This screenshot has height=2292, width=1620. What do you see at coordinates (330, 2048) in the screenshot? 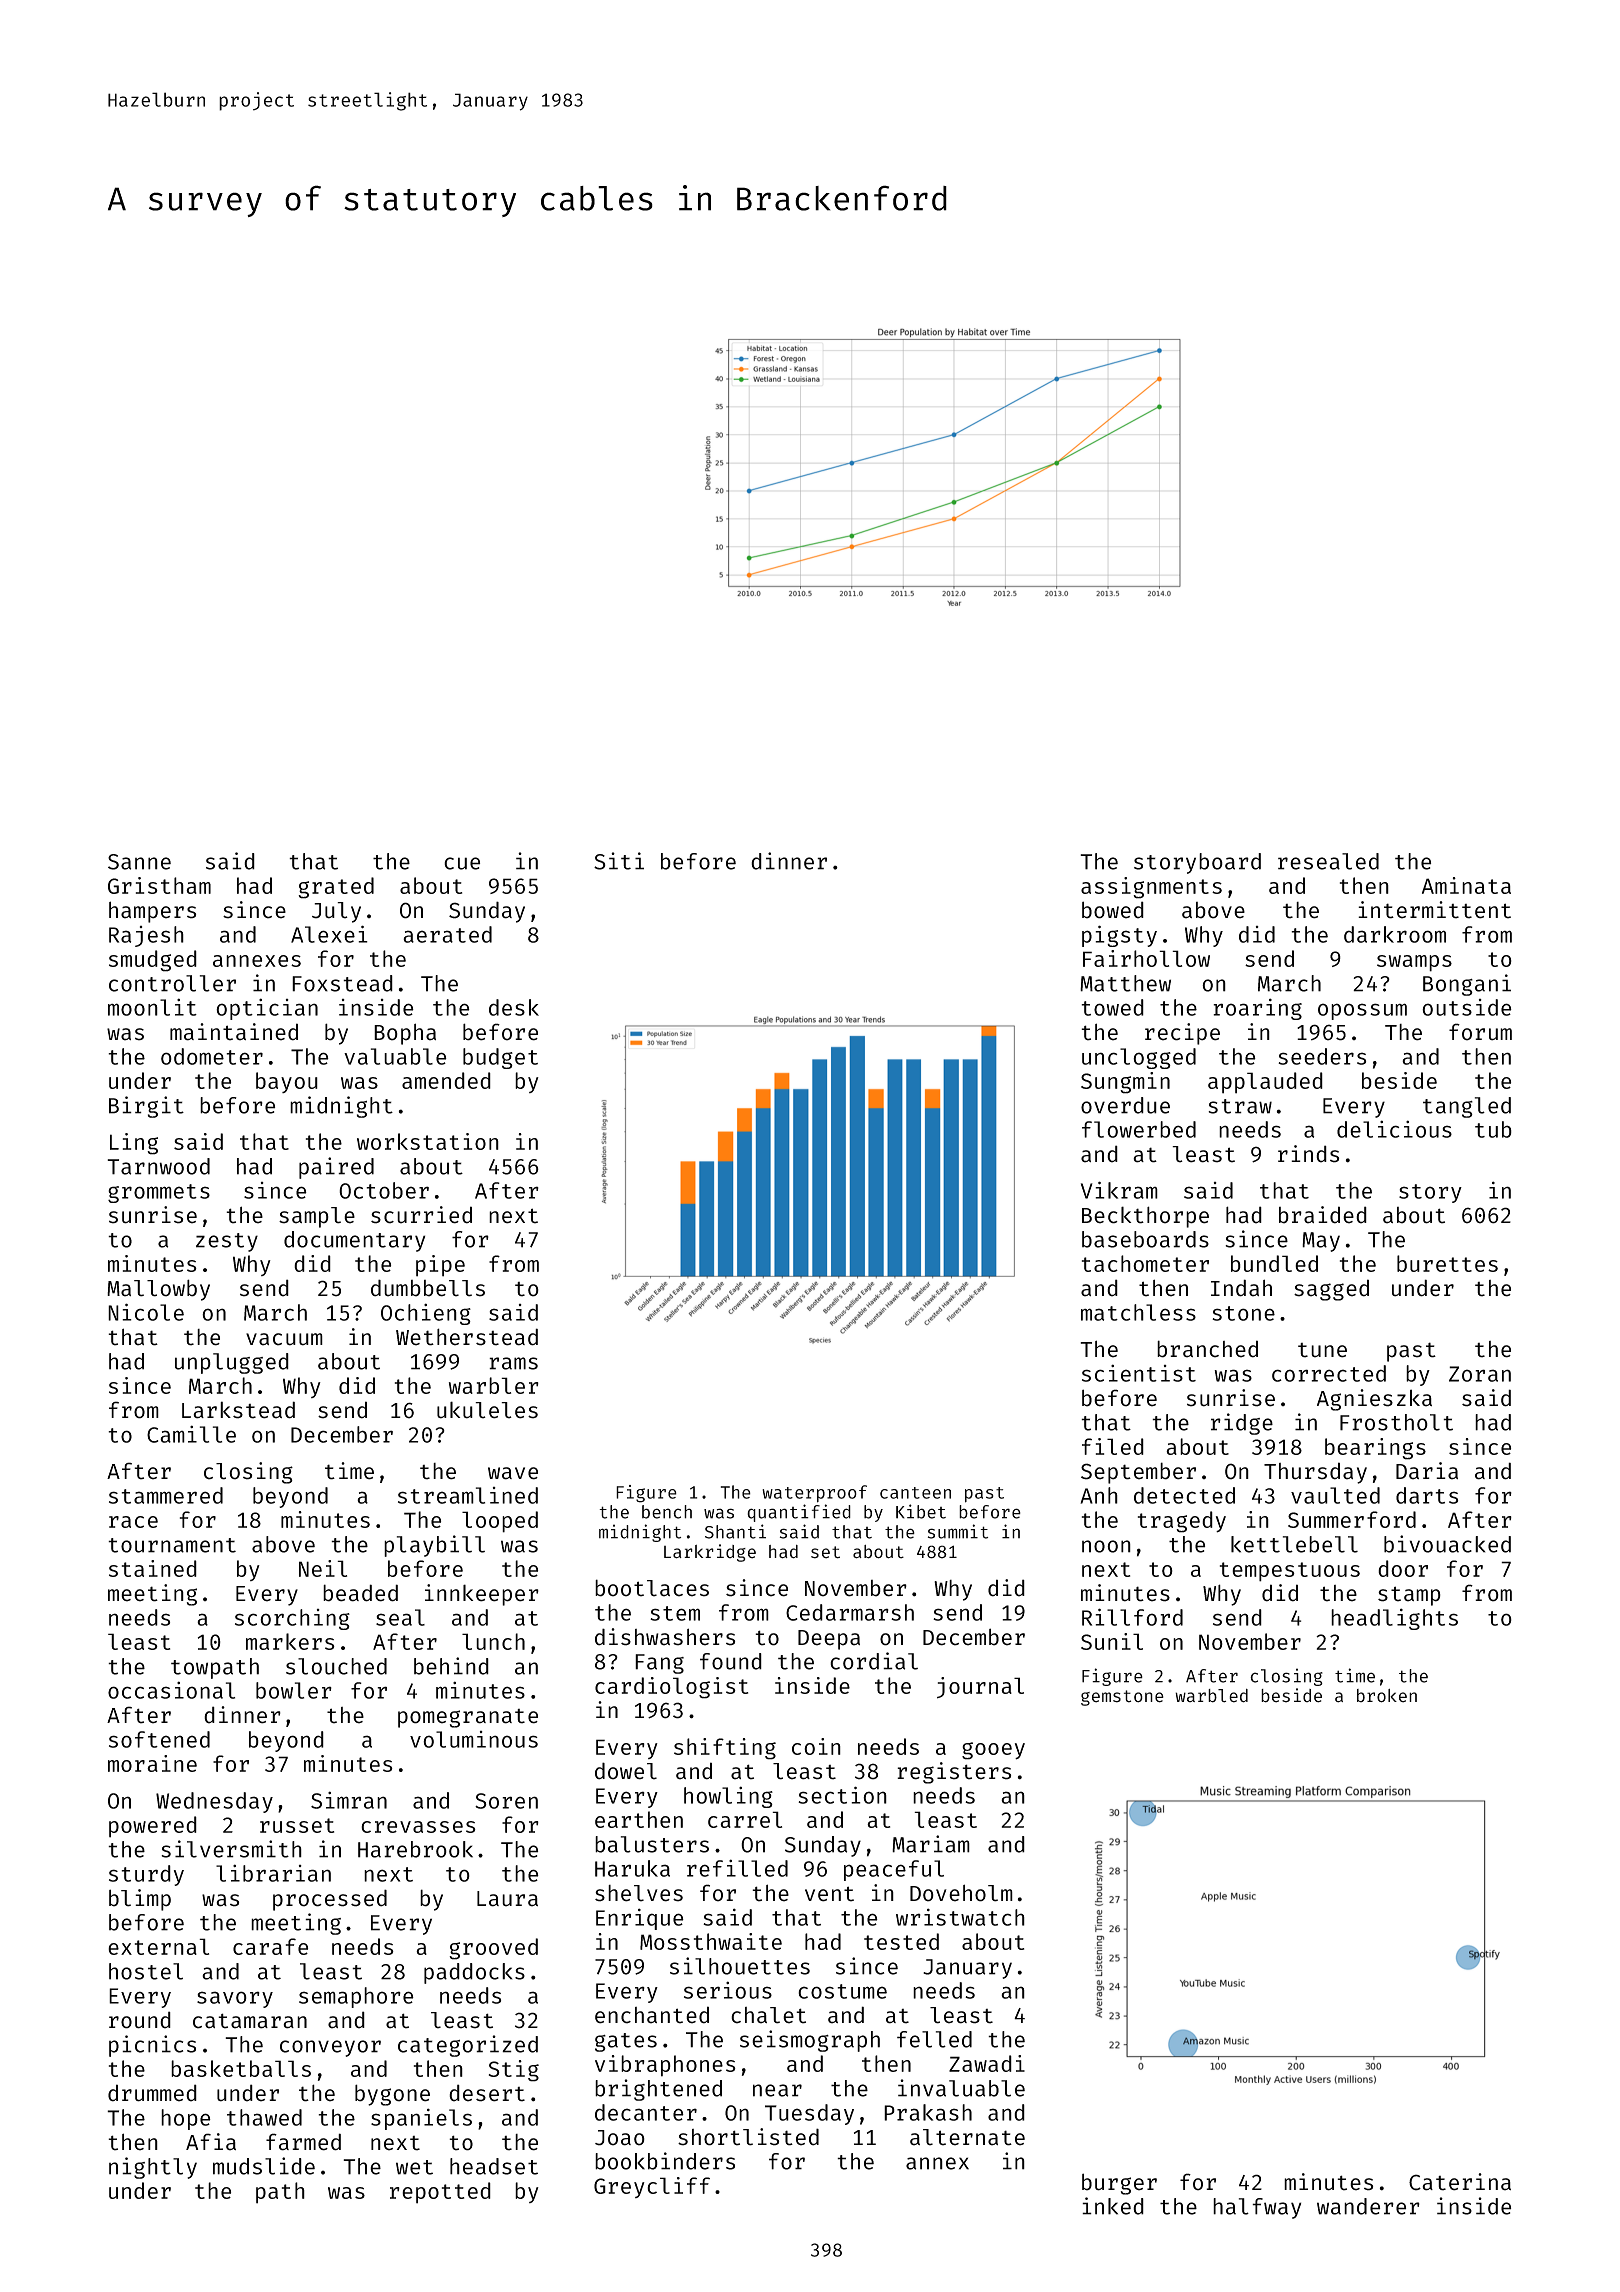
I see `conveyor` at bounding box center [330, 2048].
